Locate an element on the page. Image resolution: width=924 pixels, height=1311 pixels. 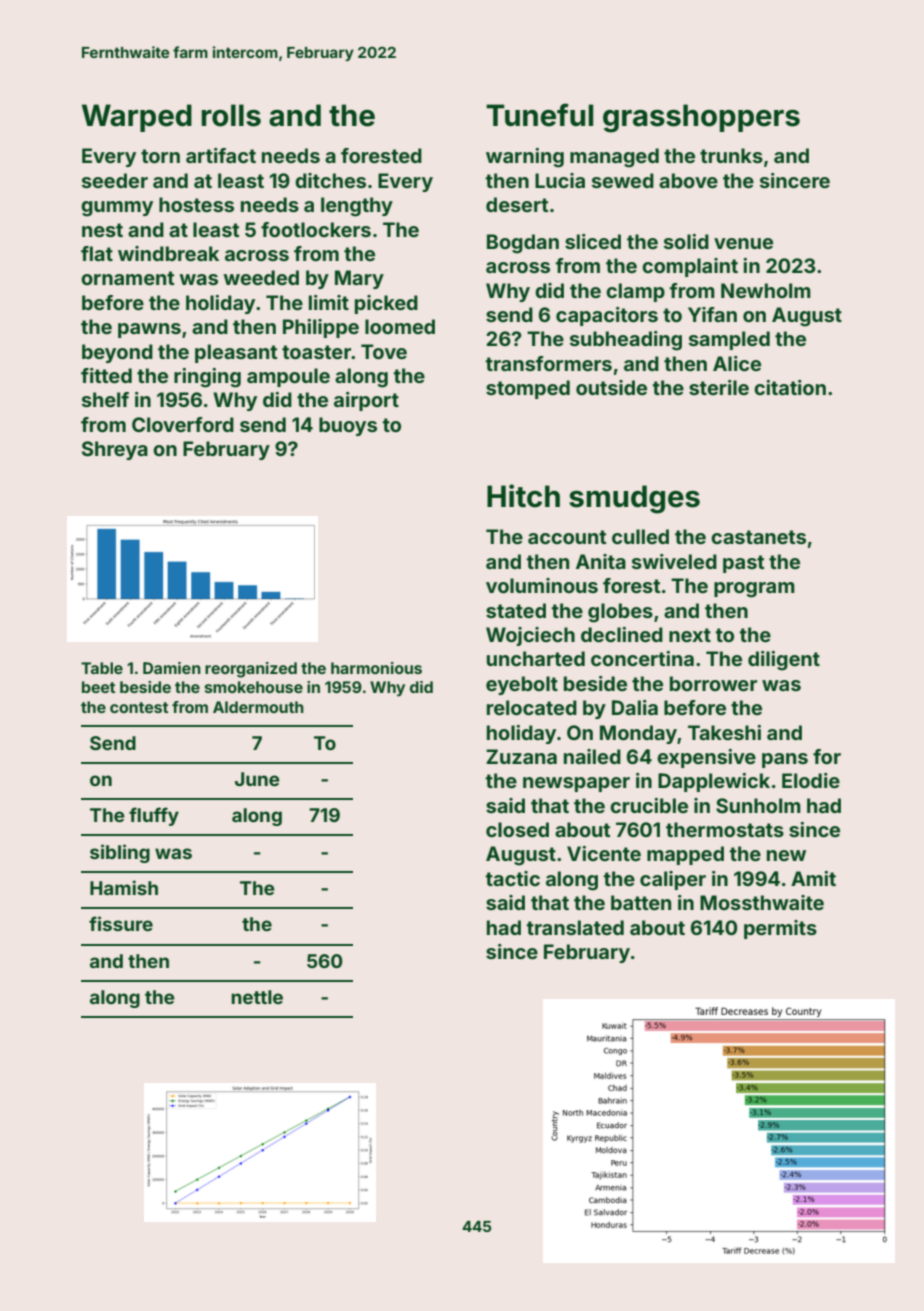
weeded is located at coordinates (261, 277).
